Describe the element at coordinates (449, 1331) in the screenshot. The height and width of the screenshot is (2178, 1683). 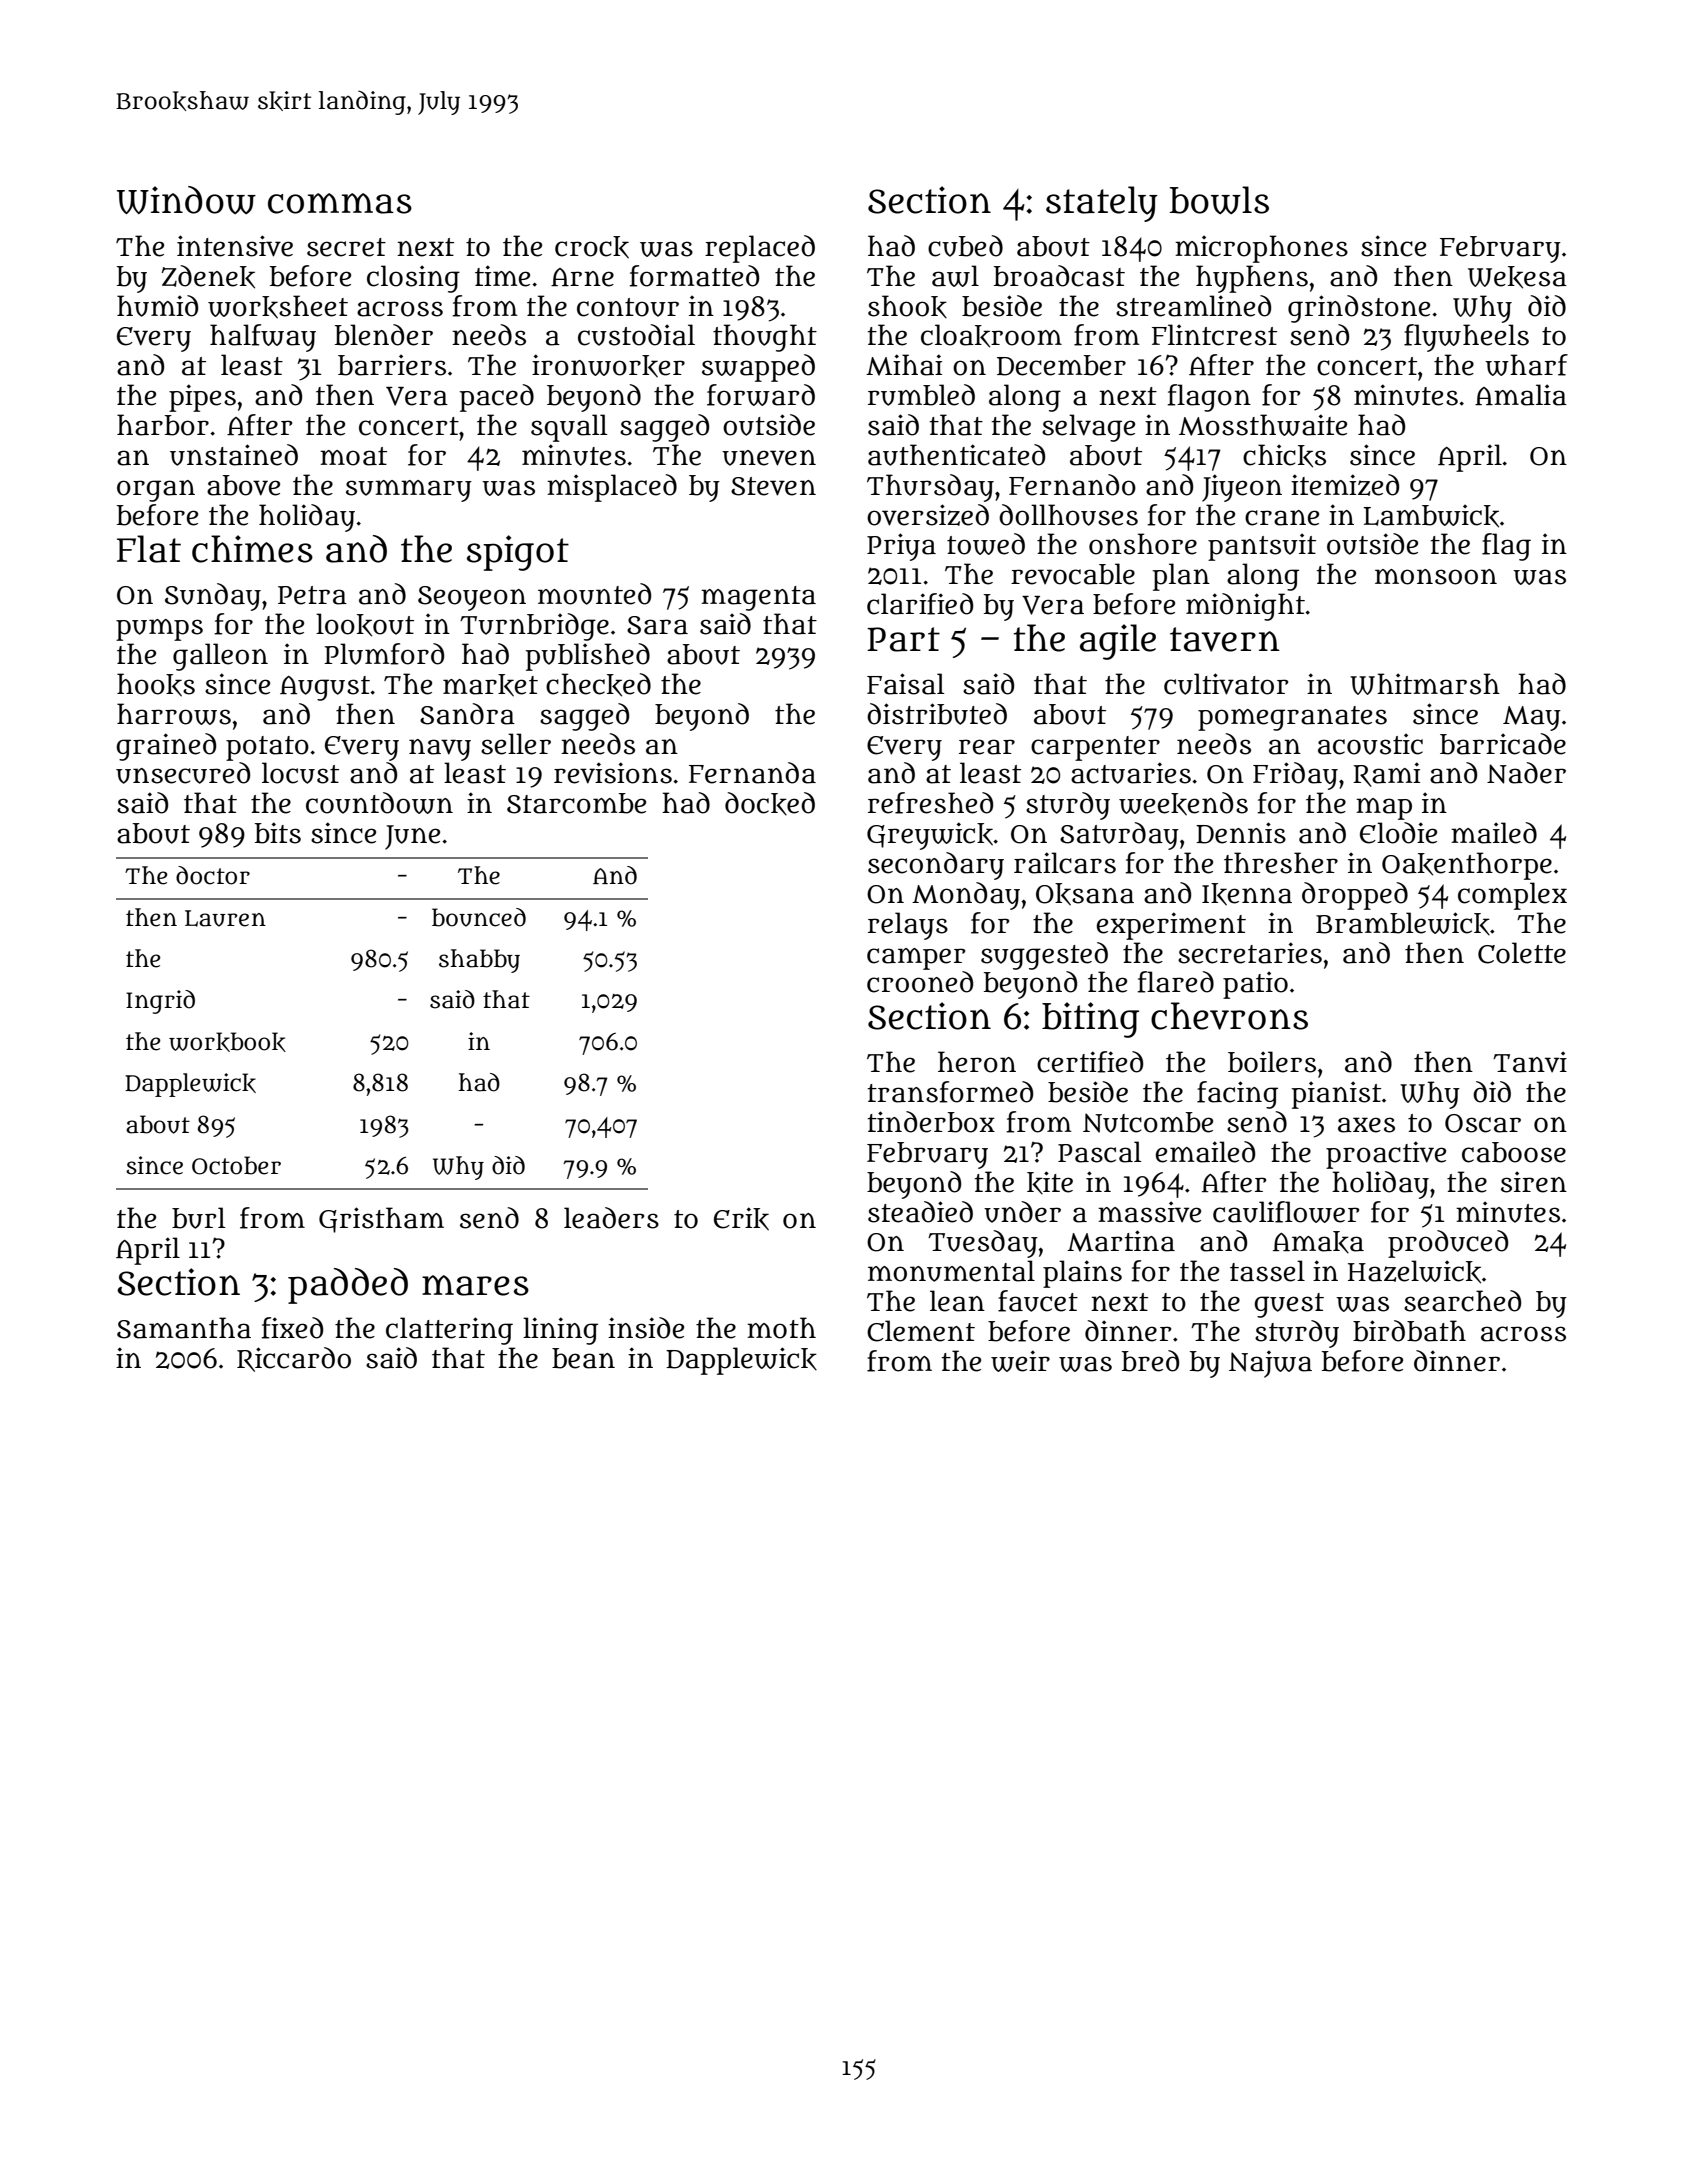
I see `clattering` at that location.
